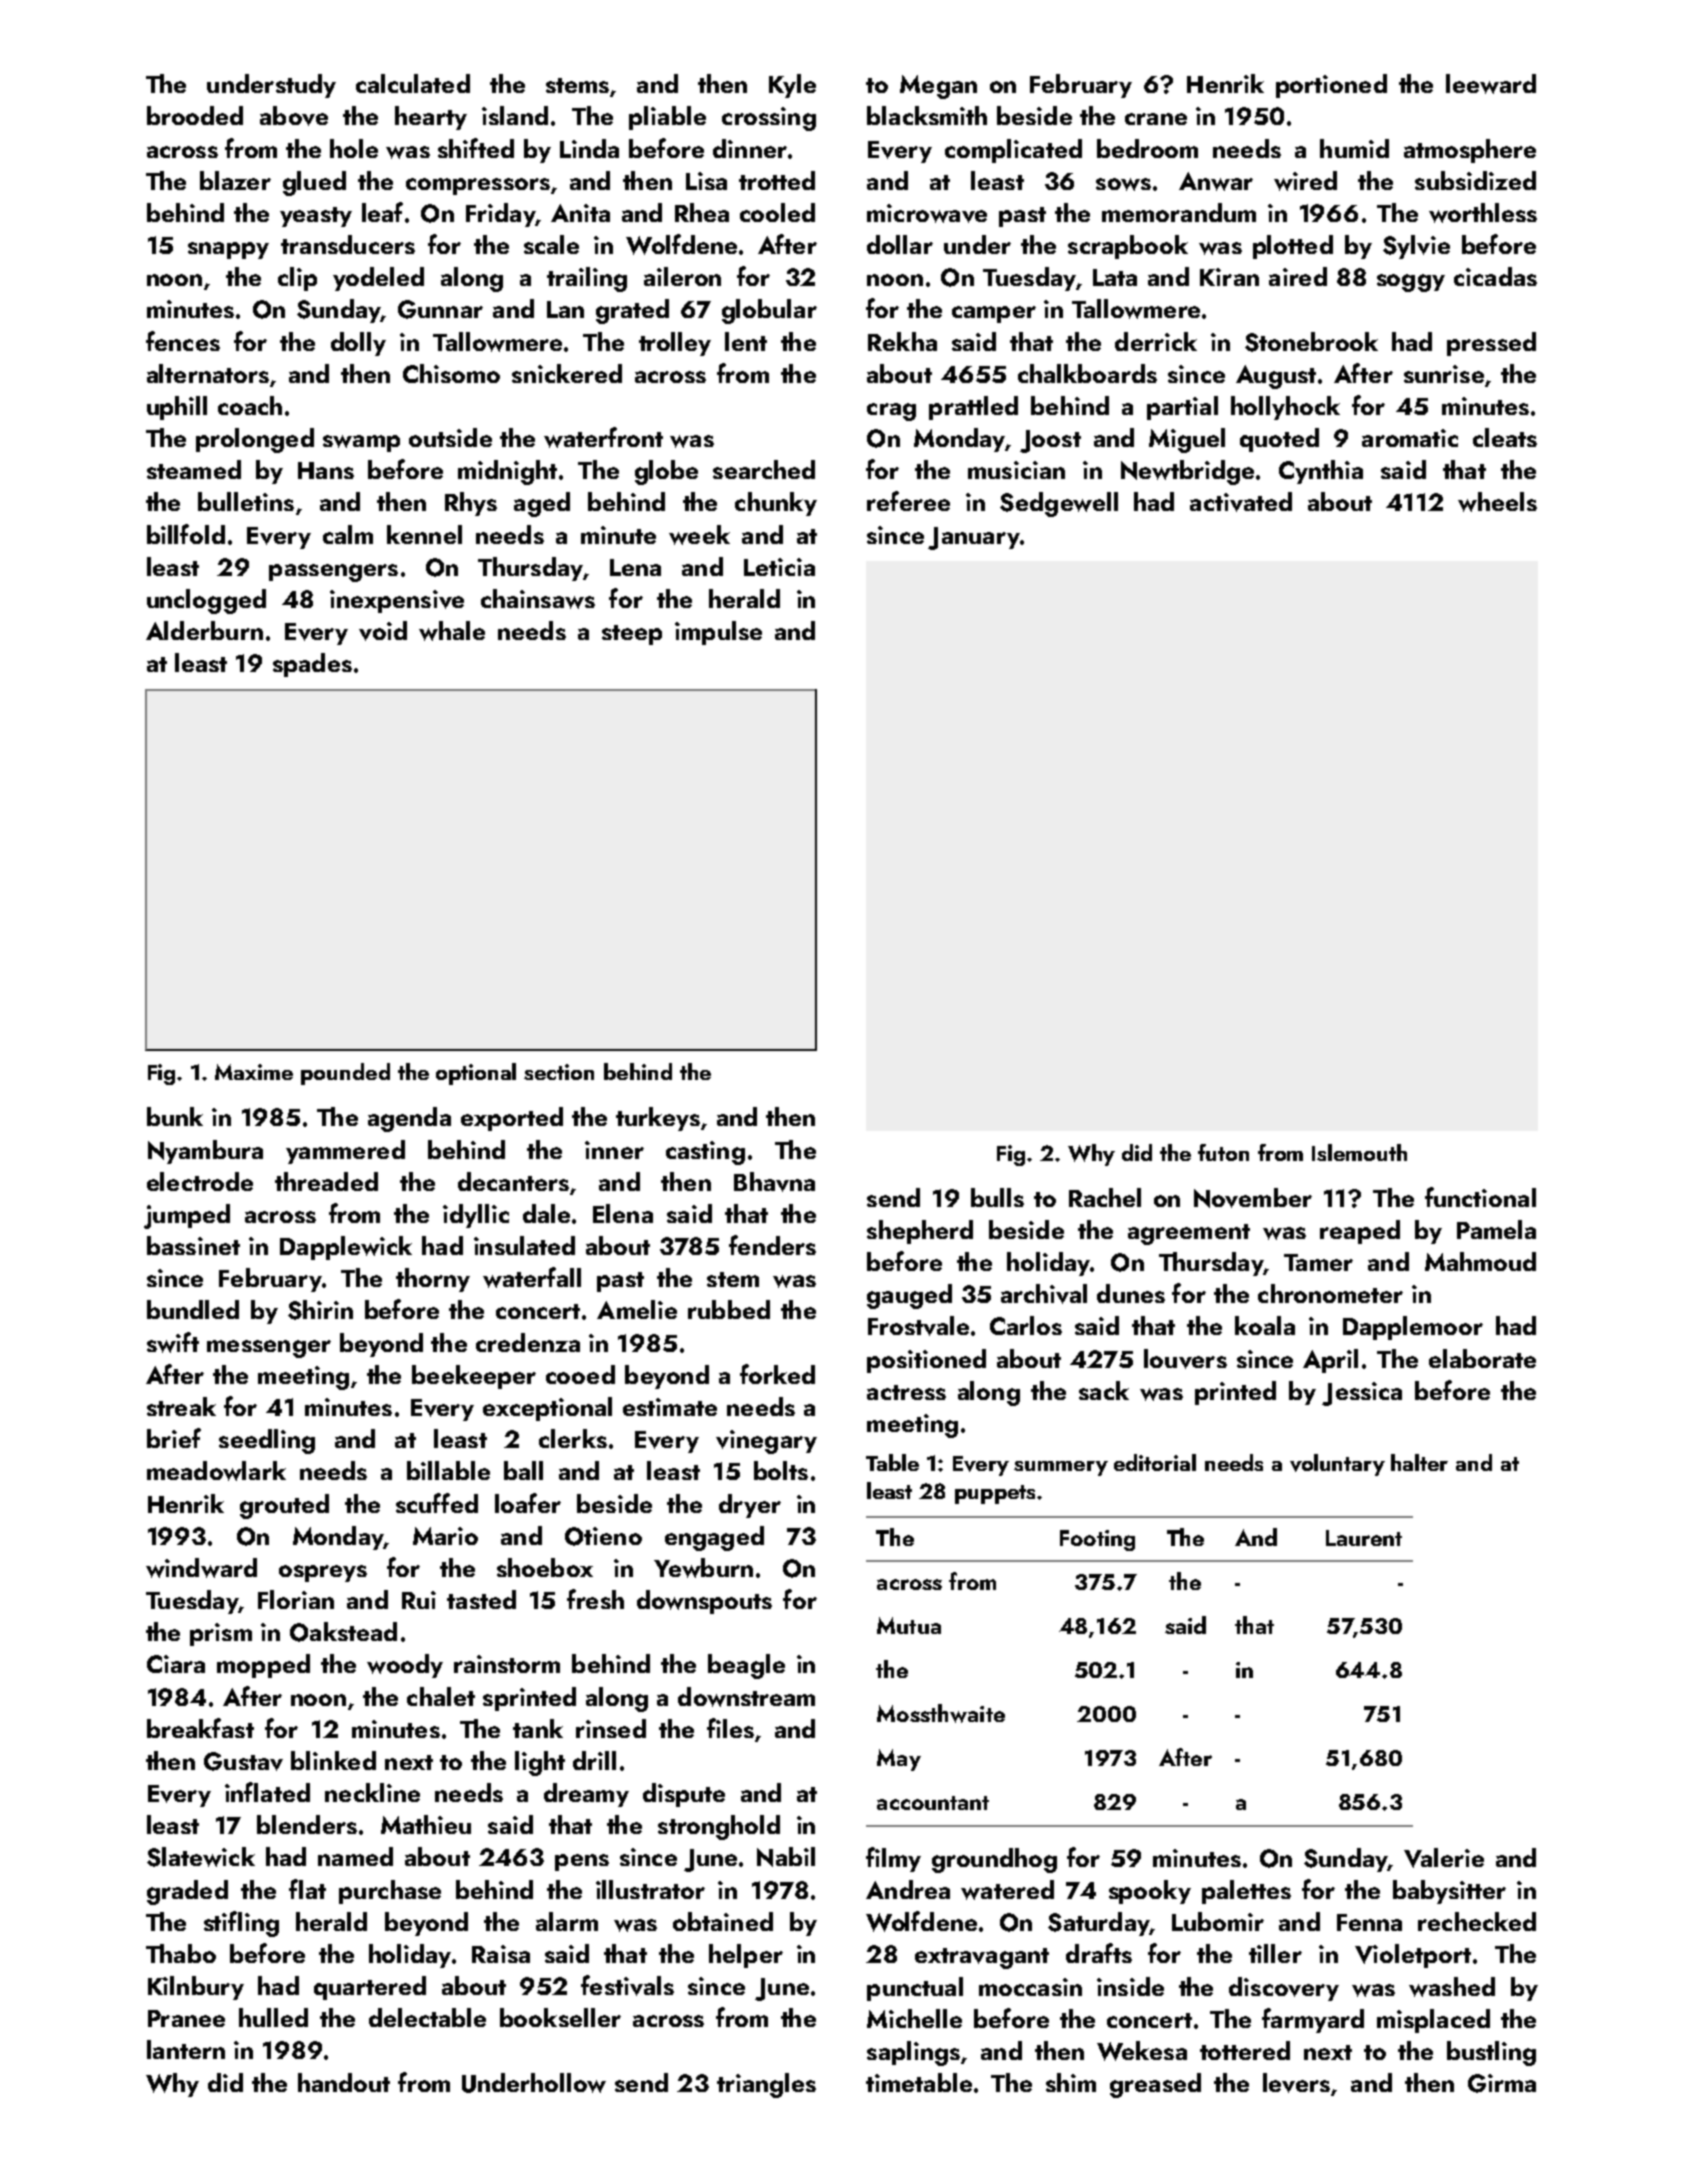  I want to click on cicadas, so click(1495, 276).
